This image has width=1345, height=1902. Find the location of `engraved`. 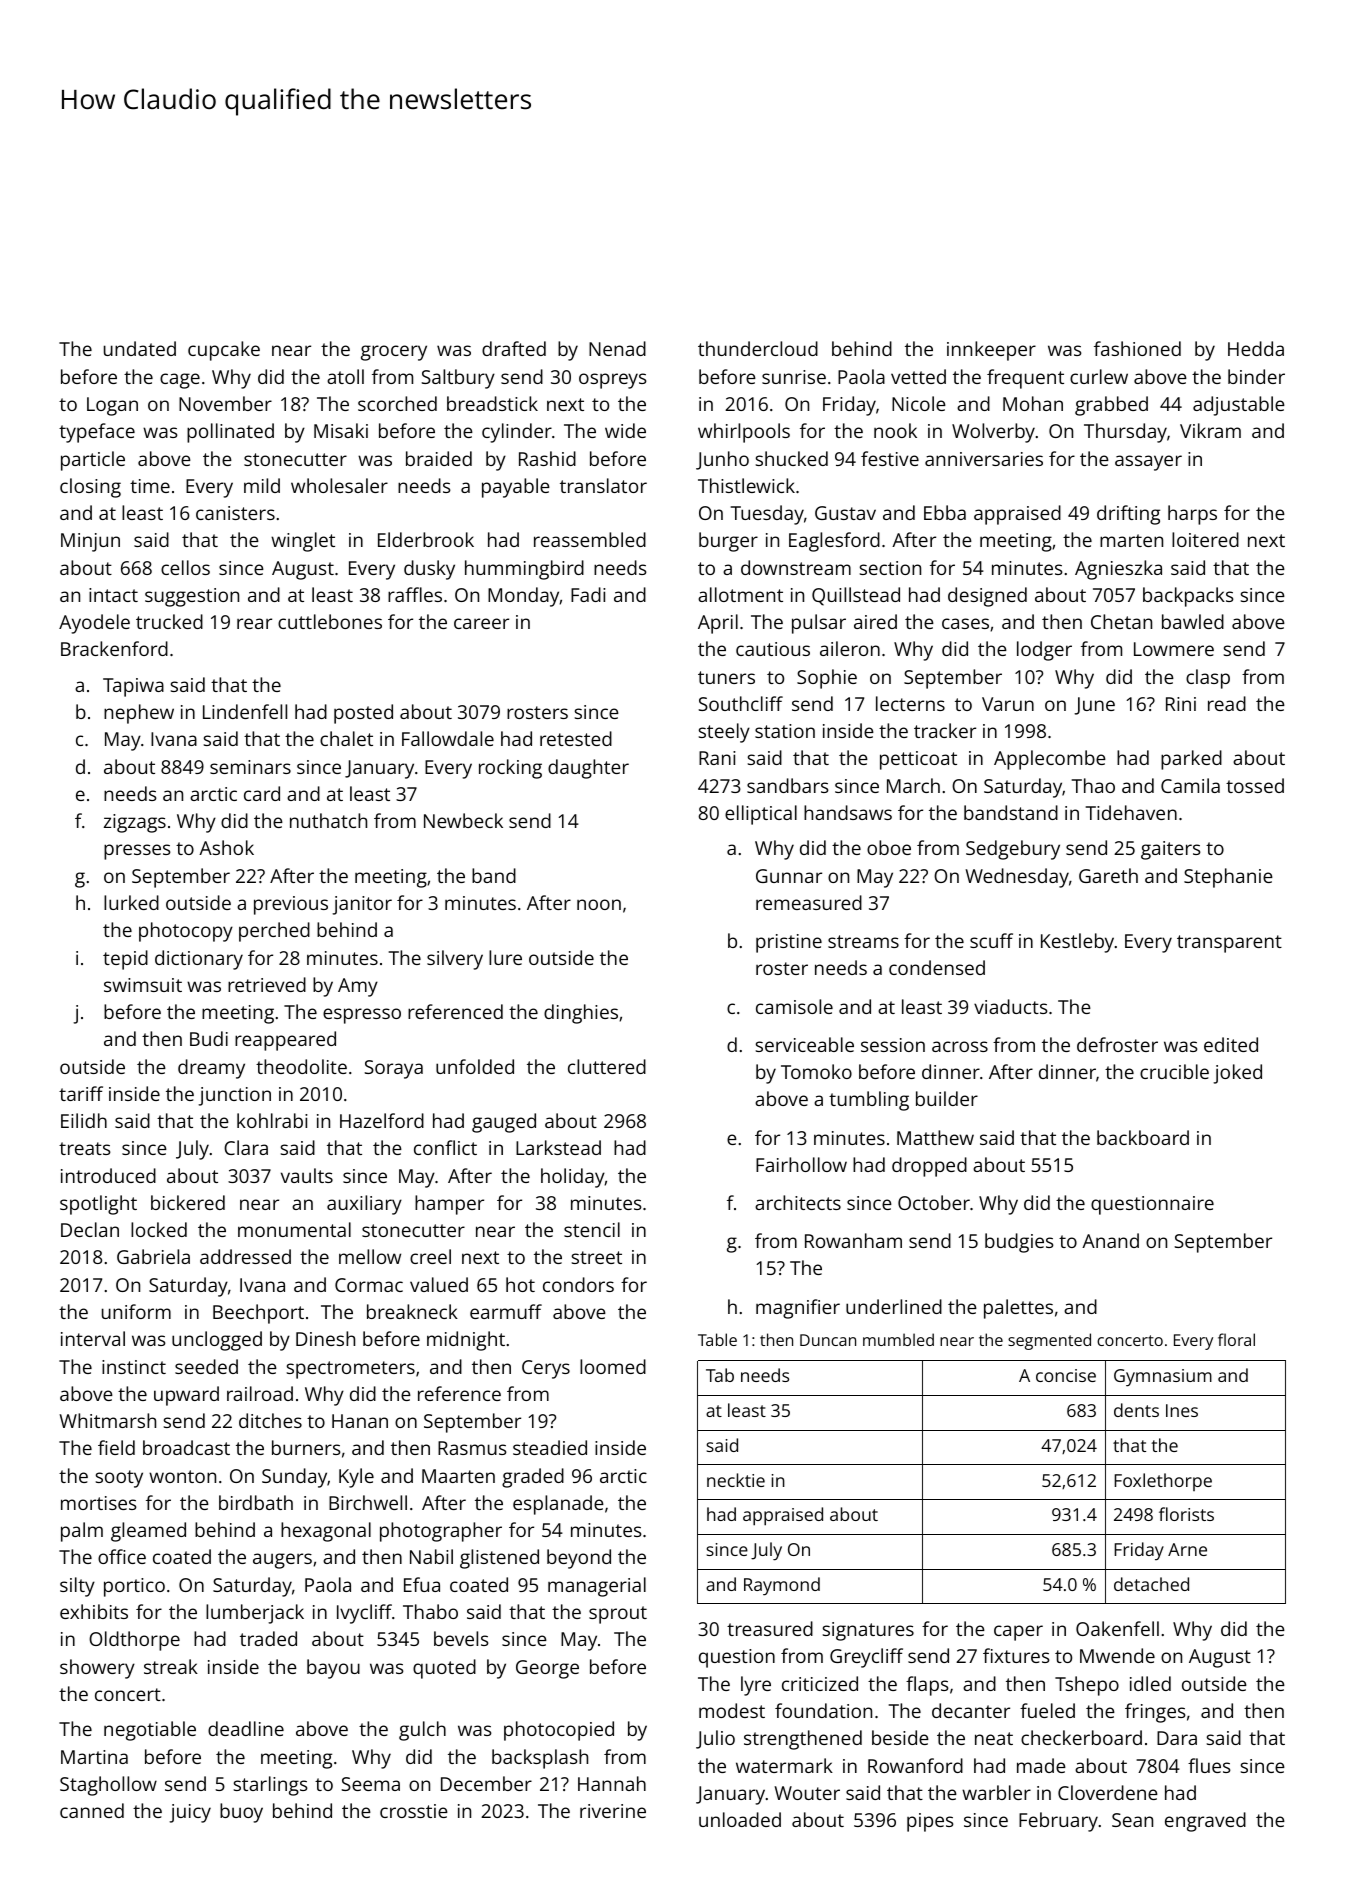

engraved is located at coordinates (1205, 1822).
